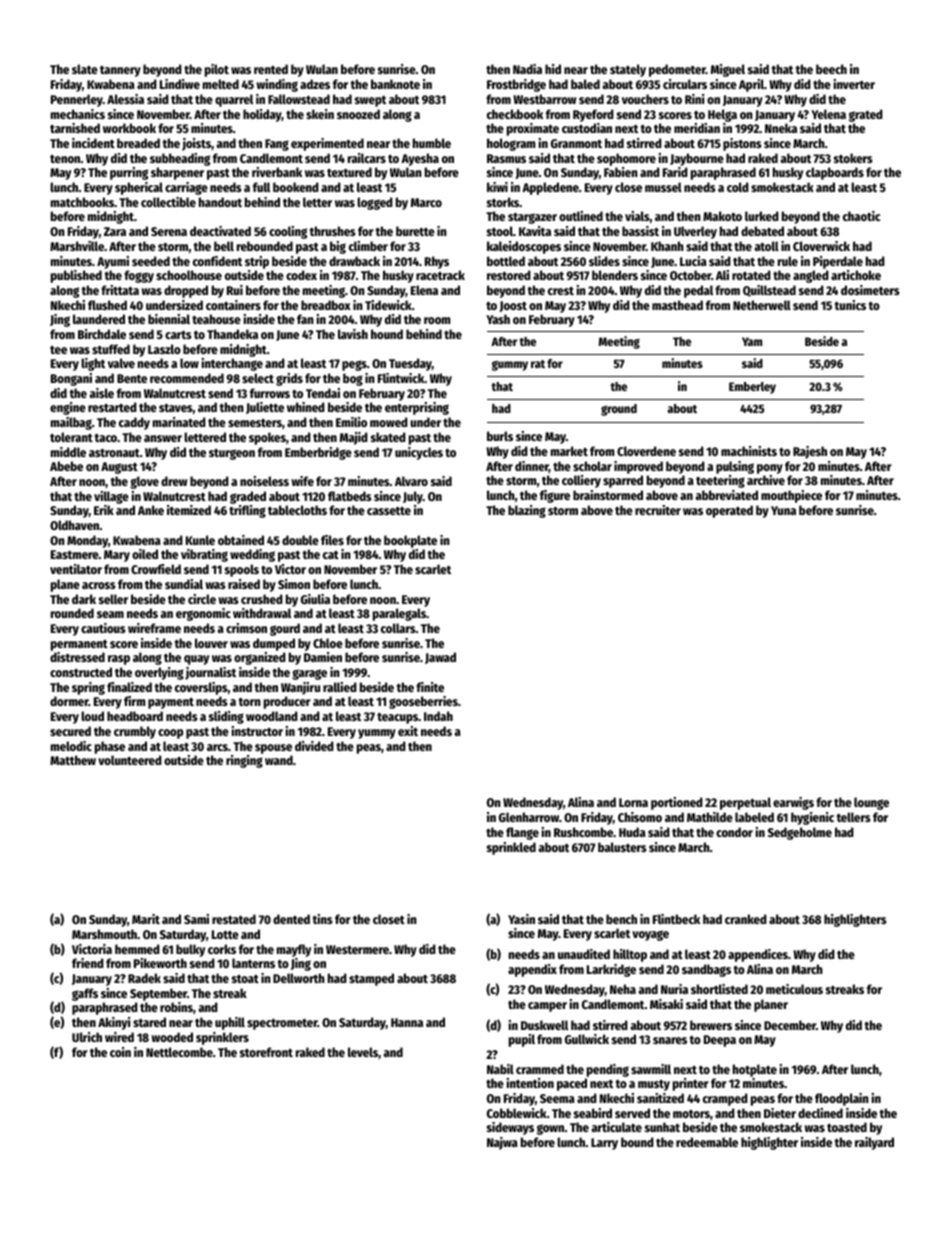 The height and width of the screenshot is (1233, 952). I want to click on storefront, so click(266, 1052).
